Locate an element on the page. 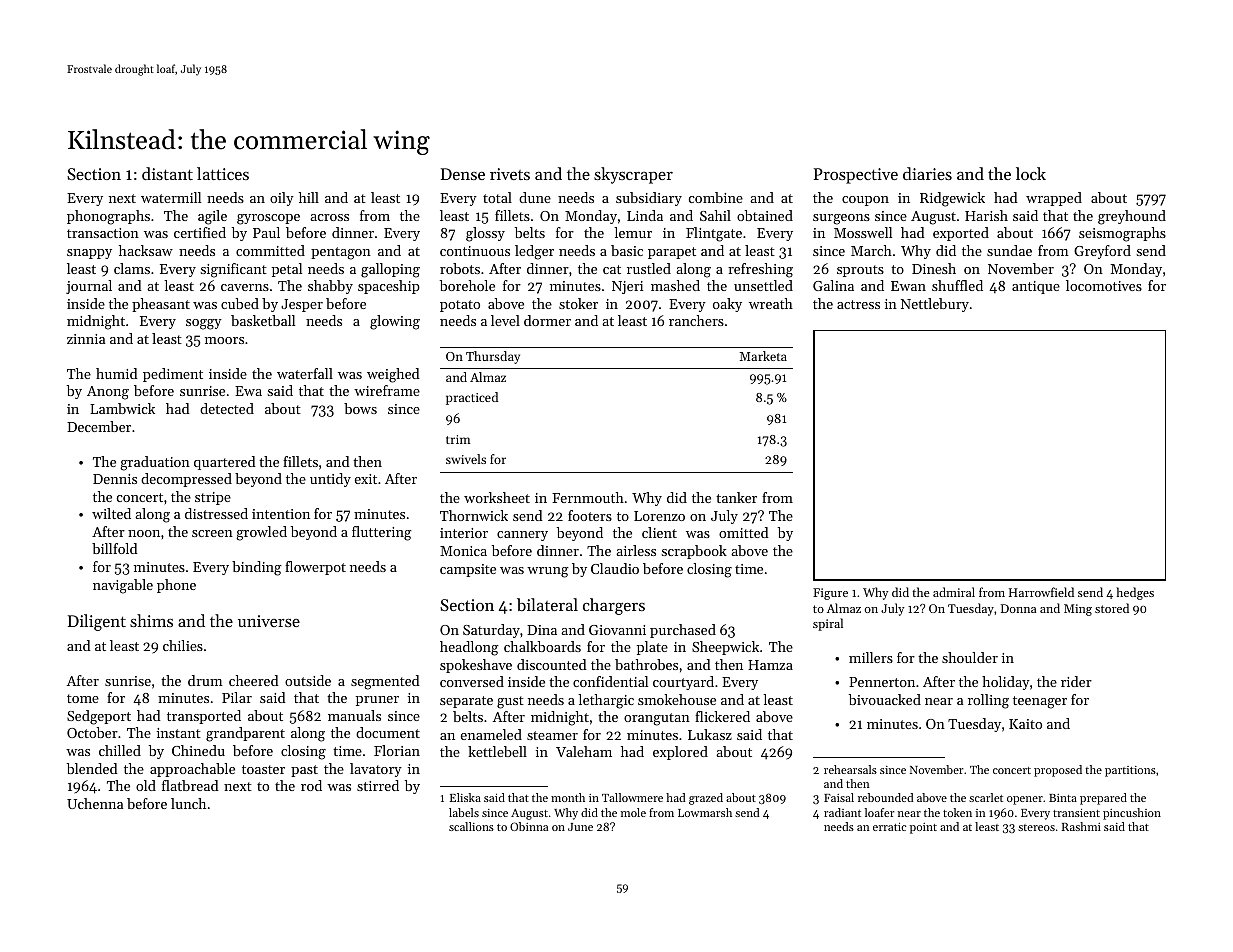 Image resolution: width=1233 pixels, height=952 pixels. Dense is located at coordinates (463, 174).
